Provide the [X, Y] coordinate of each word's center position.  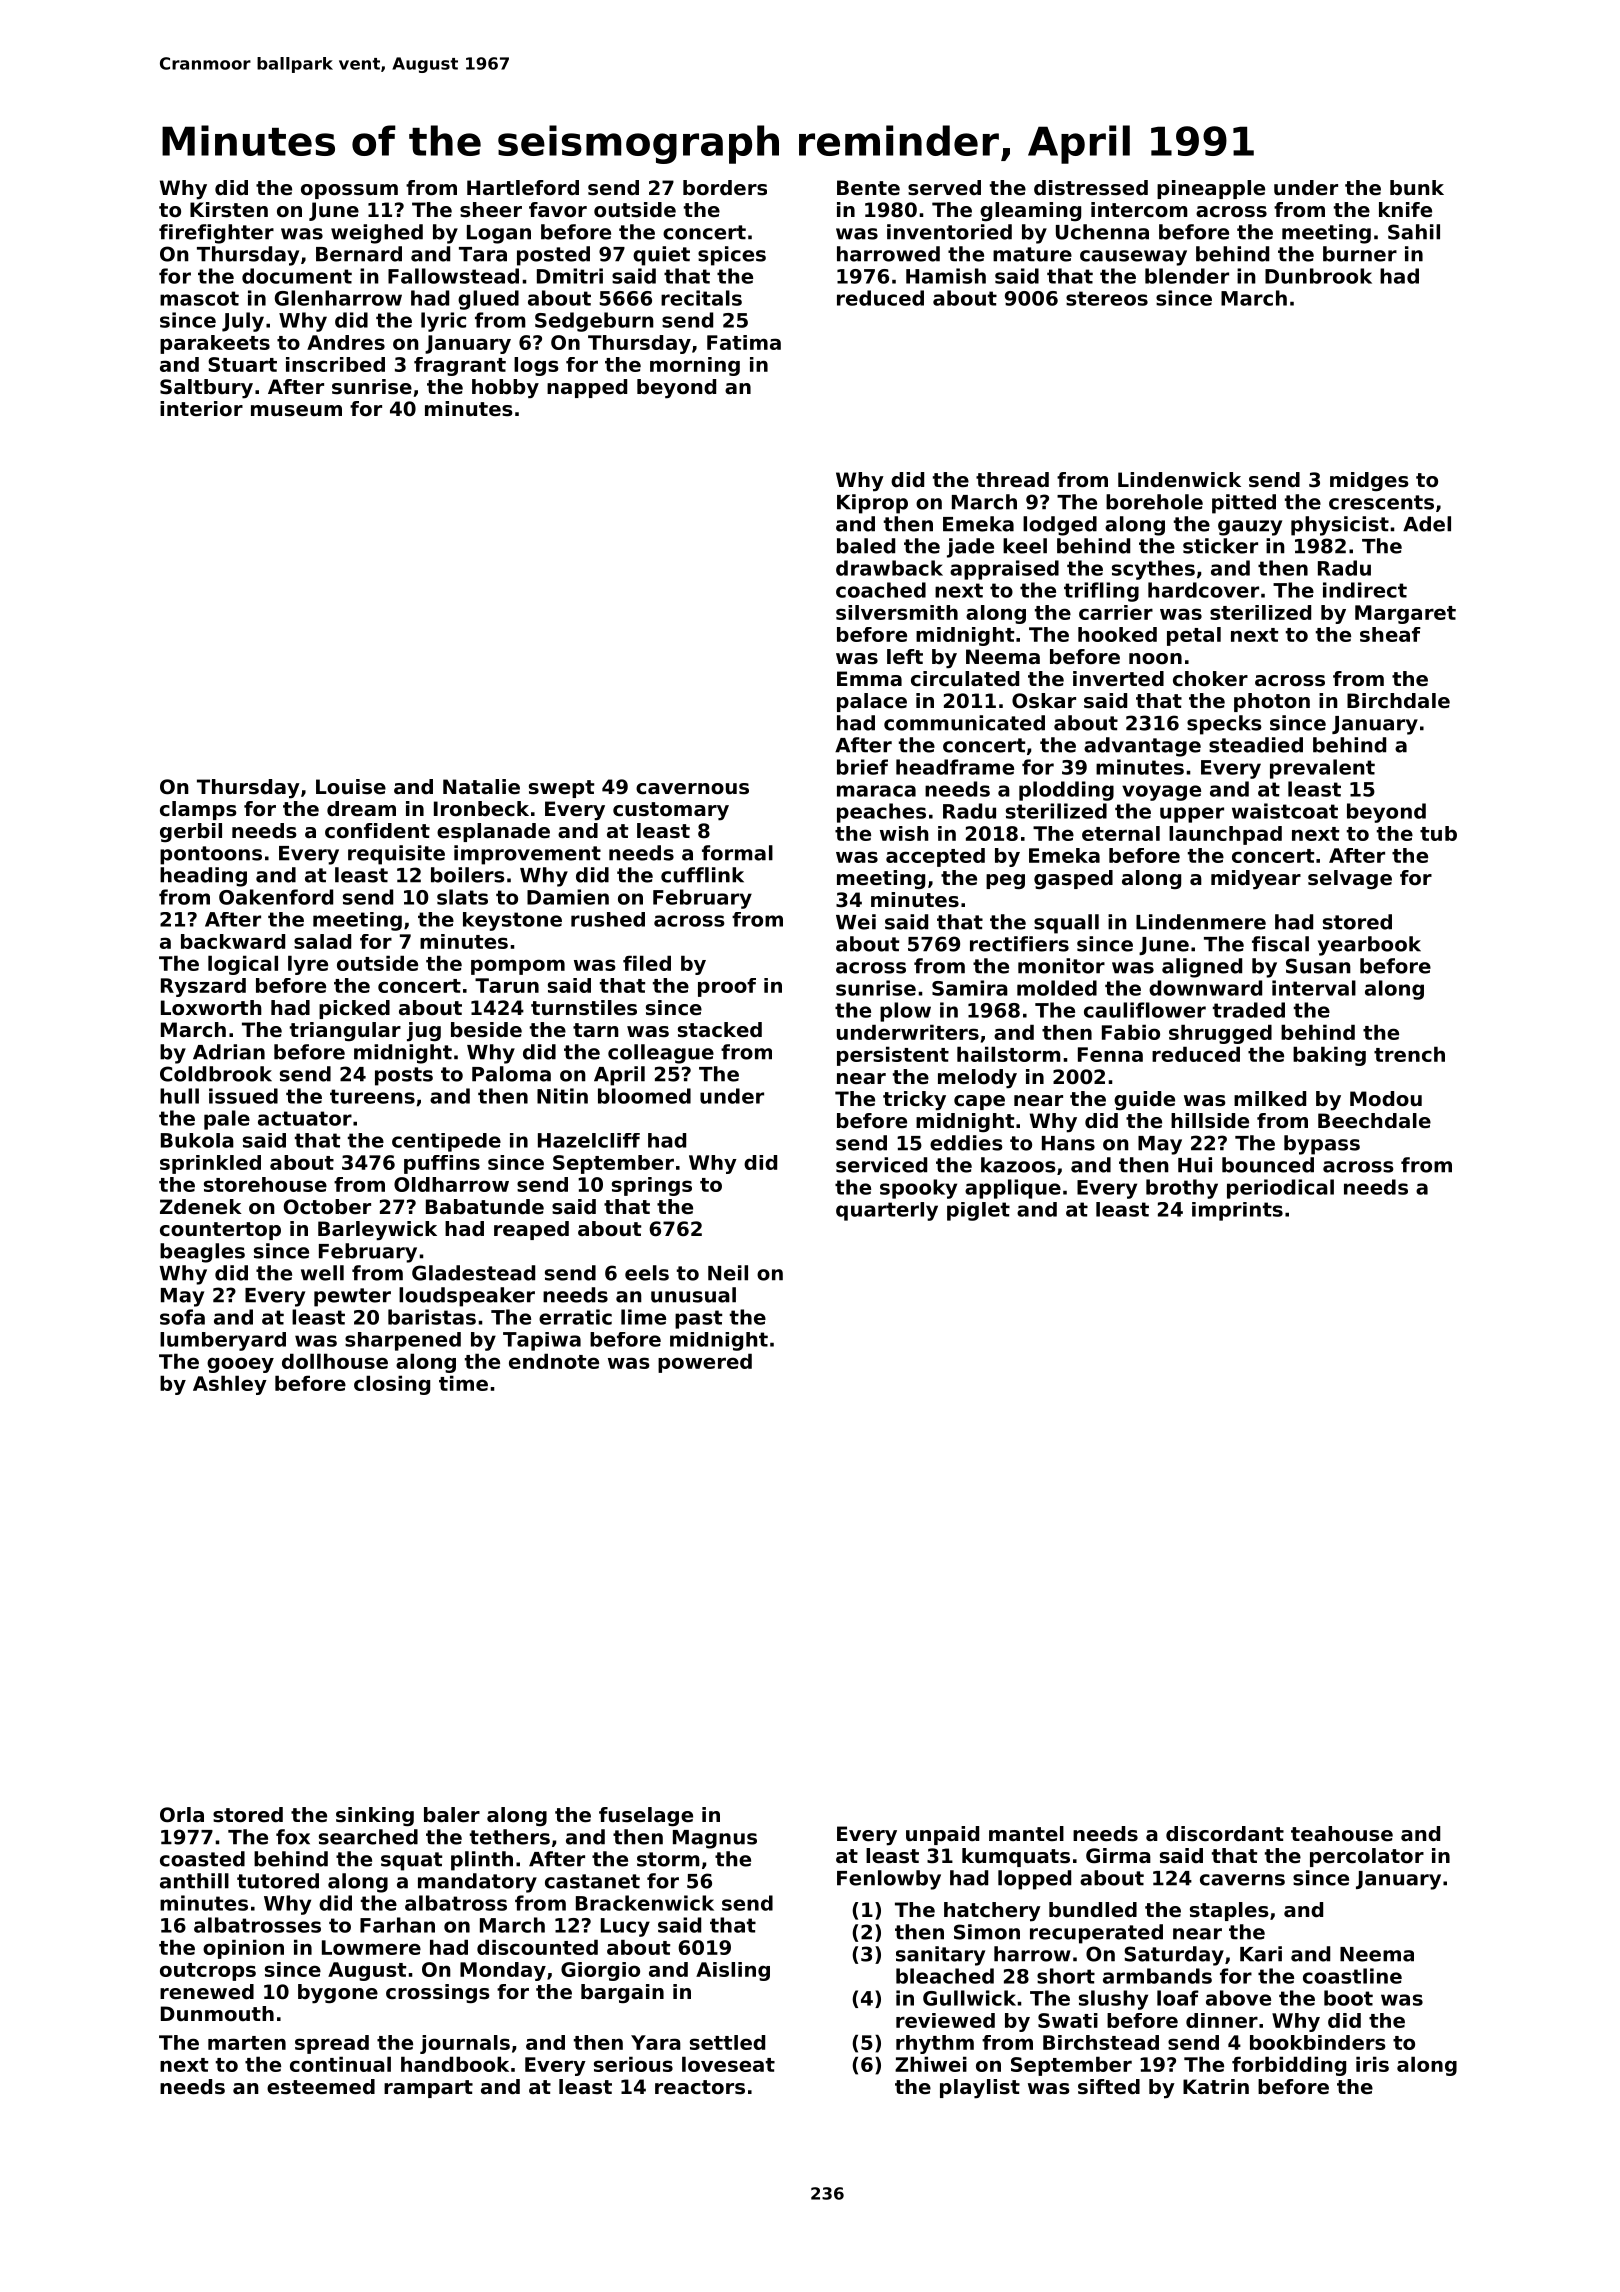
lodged [1060, 526]
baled [866, 546]
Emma [869, 679]
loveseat [728, 2064]
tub [1438, 833]
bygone [338, 1994]
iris [1372, 2064]
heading [203, 877]
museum [296, 411]
